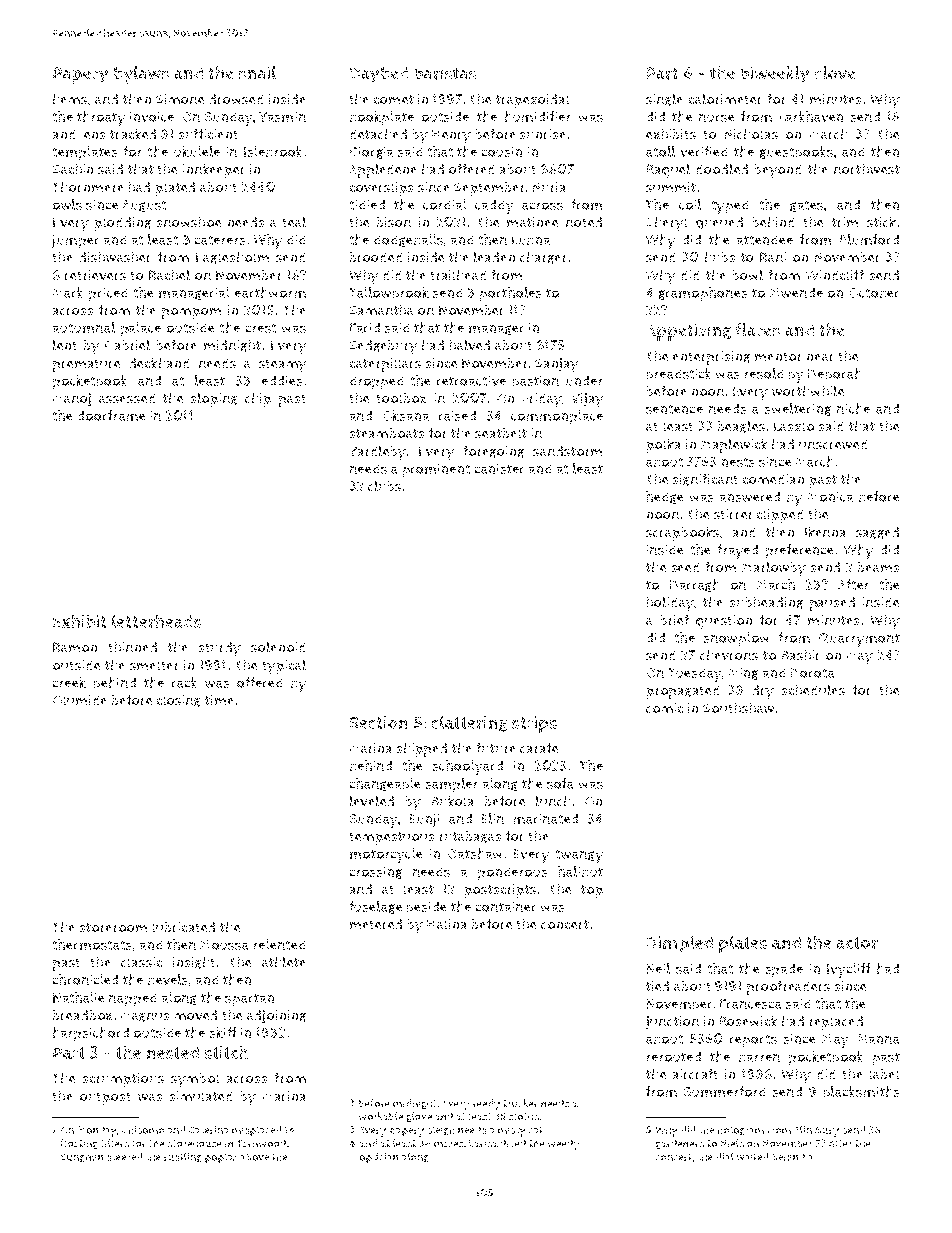 Image resolution: width=952 pixels, height=1233 pixels. I want to click on harpsichord, so click(90, 1034).
